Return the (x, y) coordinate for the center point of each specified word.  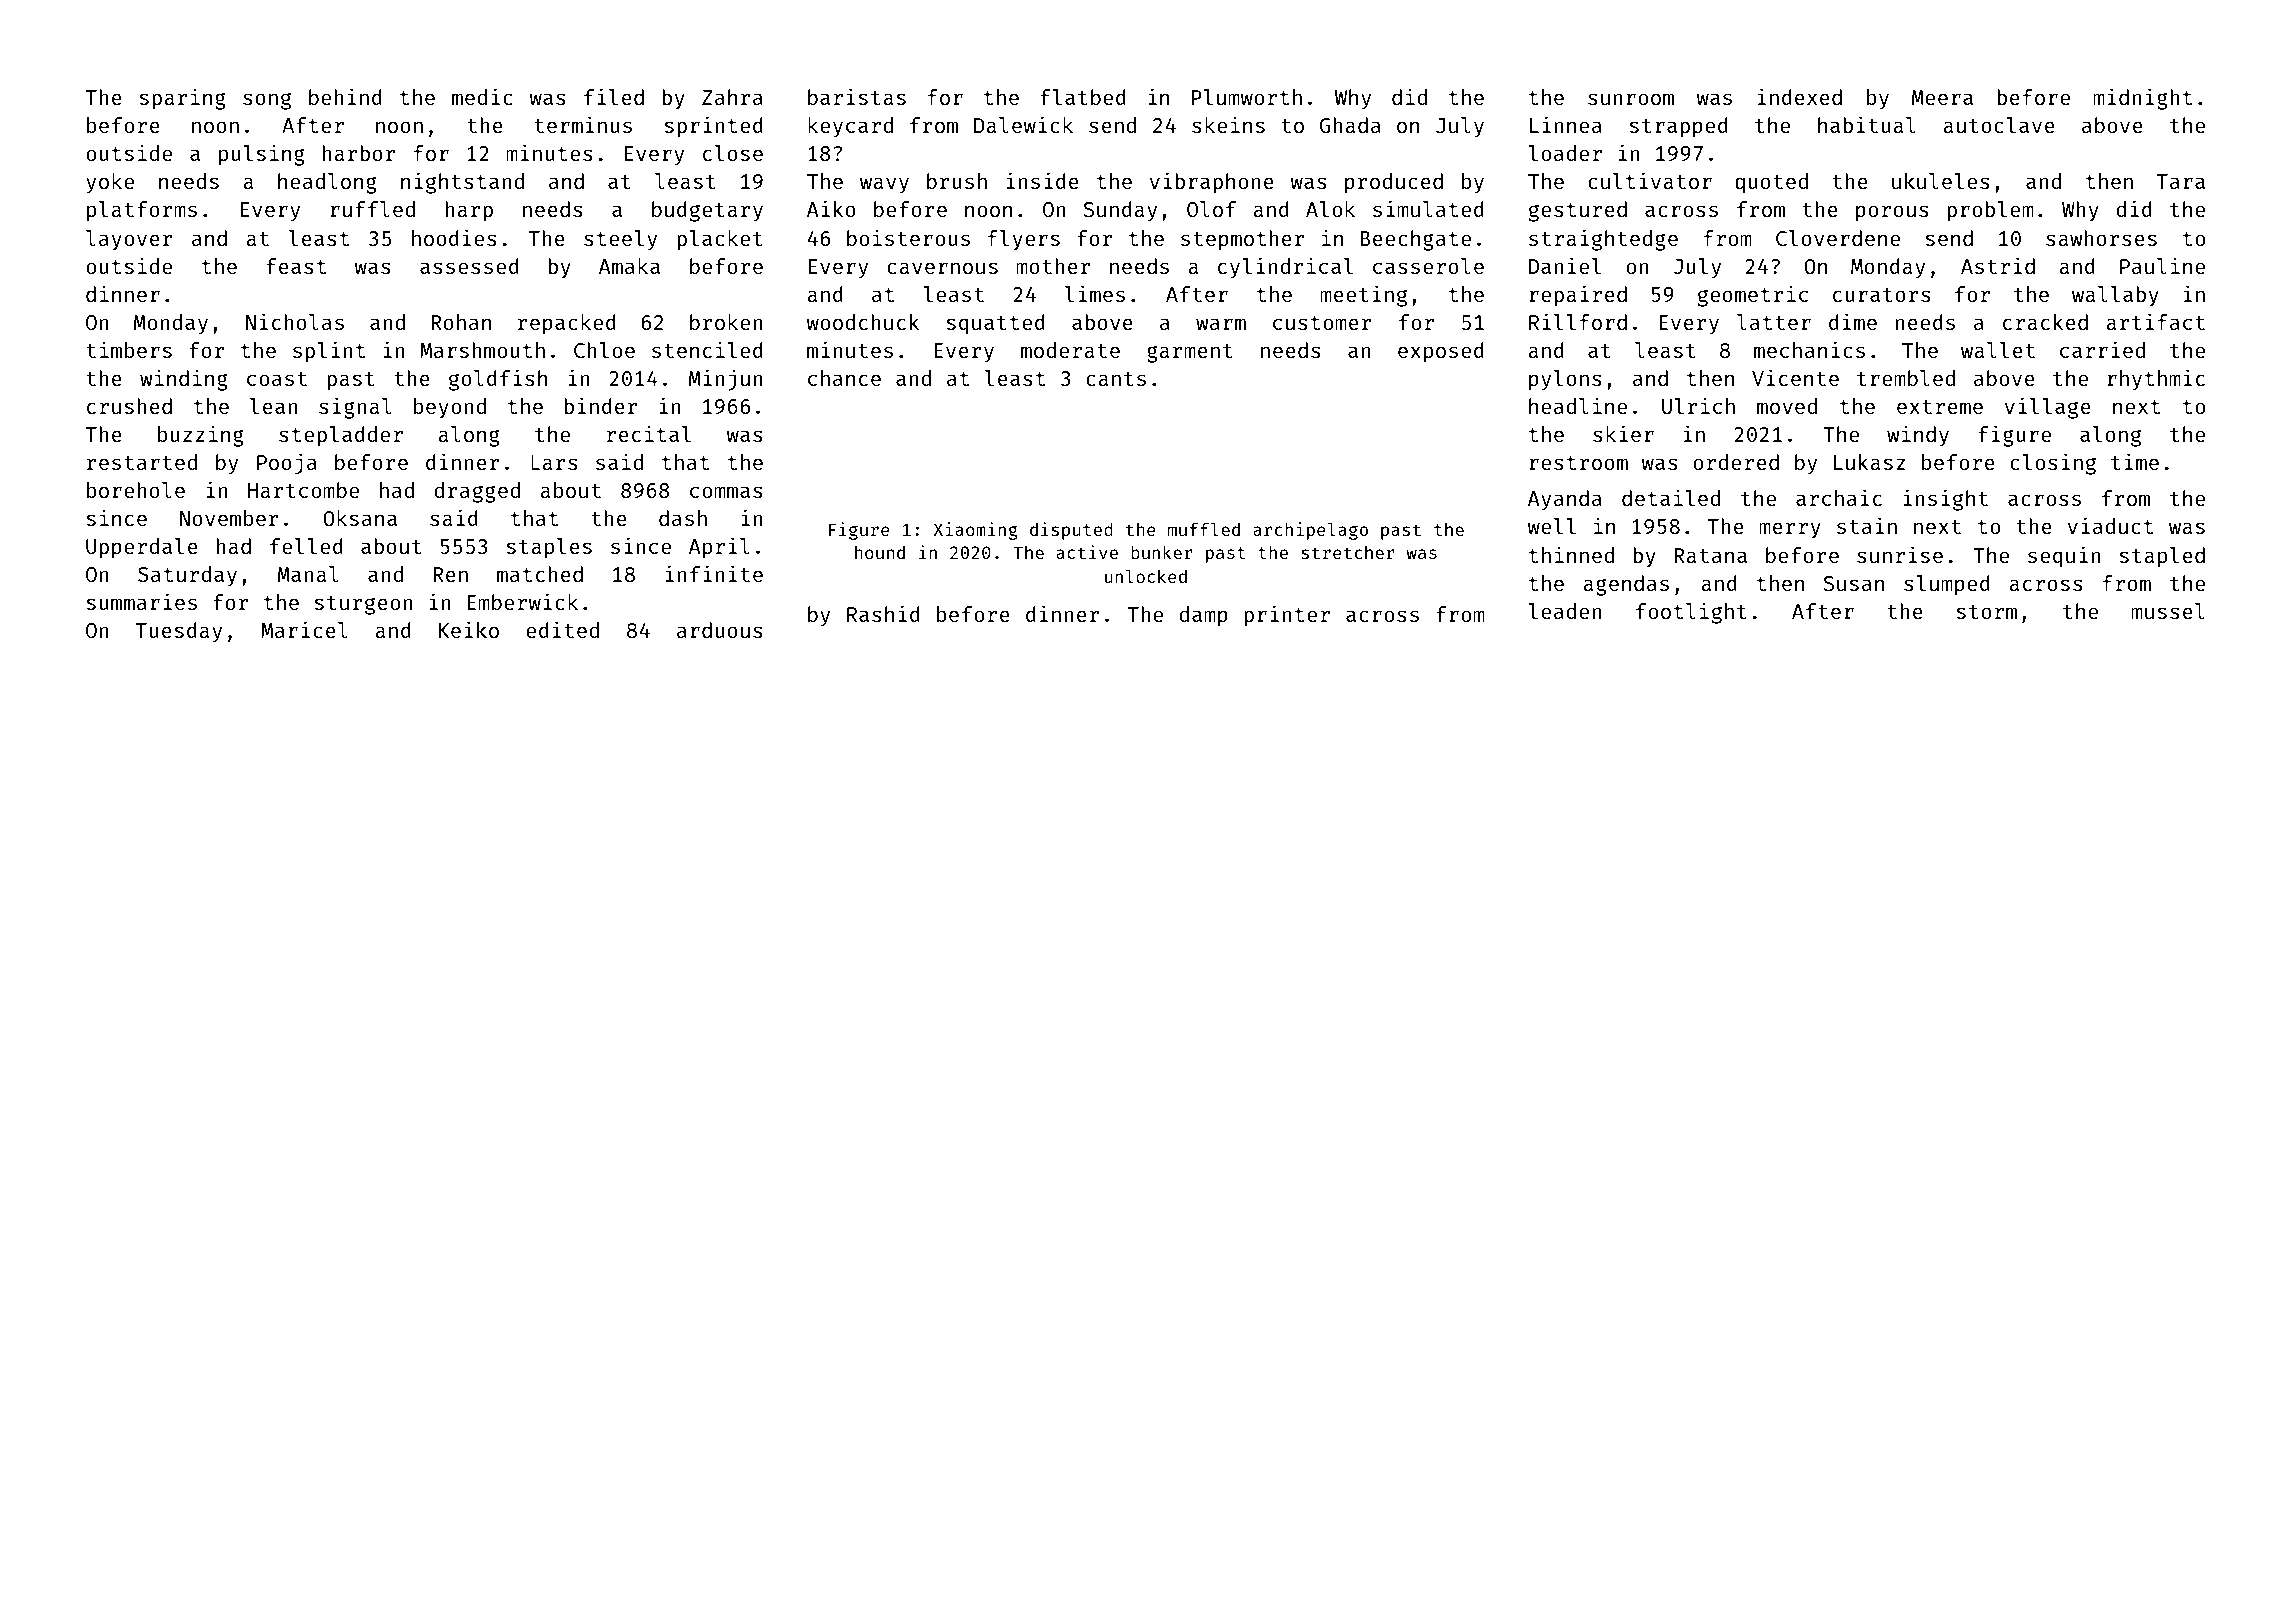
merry (1790, 530)
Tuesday (179, 632)
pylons (1565, 380)
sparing (182, 99)
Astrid (1998, 265)
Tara (2181, 181)
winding (184, 380)
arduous (720, 630)
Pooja (287, 464)
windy (1918, 436)
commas (726, 492)
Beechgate (1415, 240)
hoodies (454, 237)
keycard (850, 127)
